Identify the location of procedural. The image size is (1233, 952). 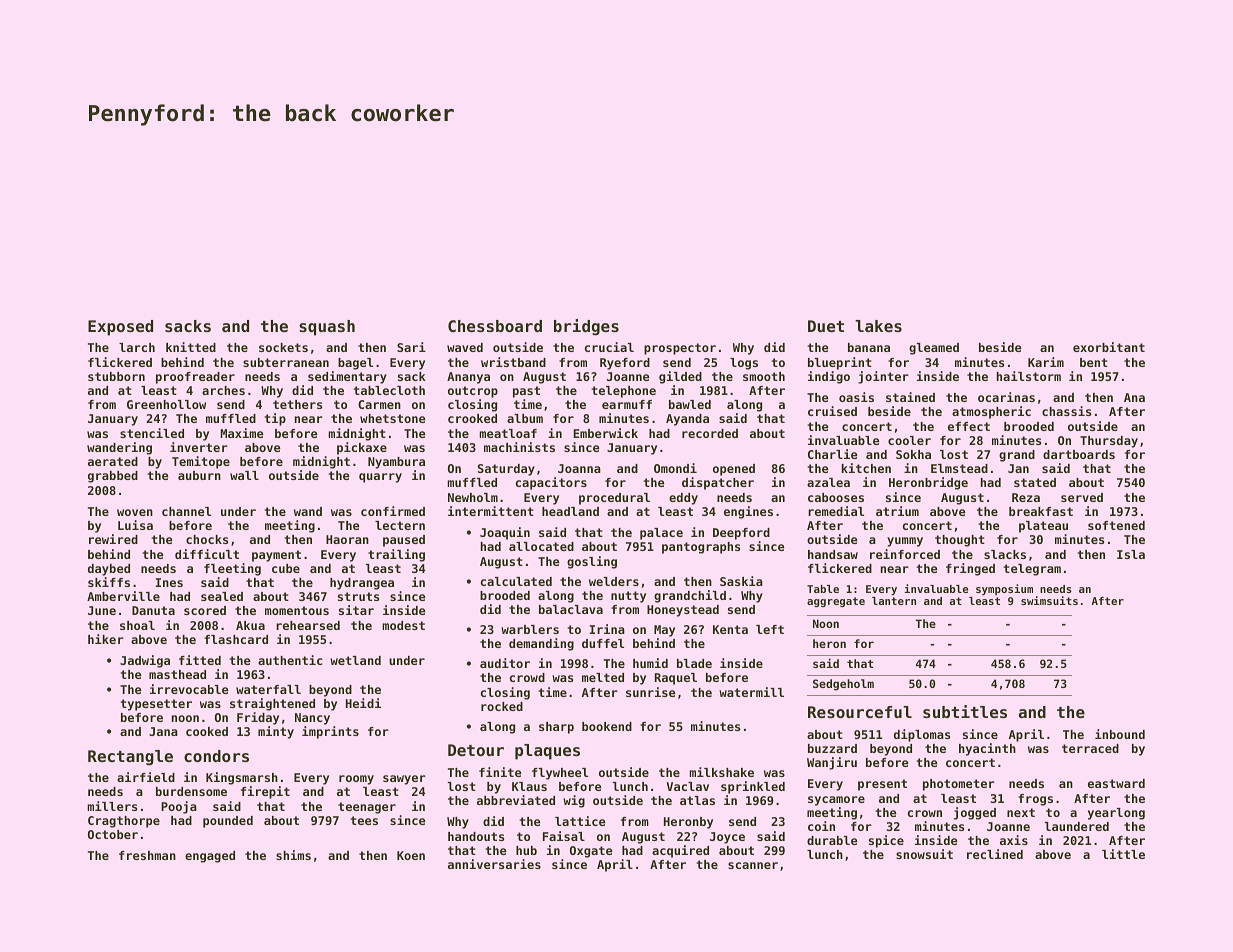
(614, 499).
